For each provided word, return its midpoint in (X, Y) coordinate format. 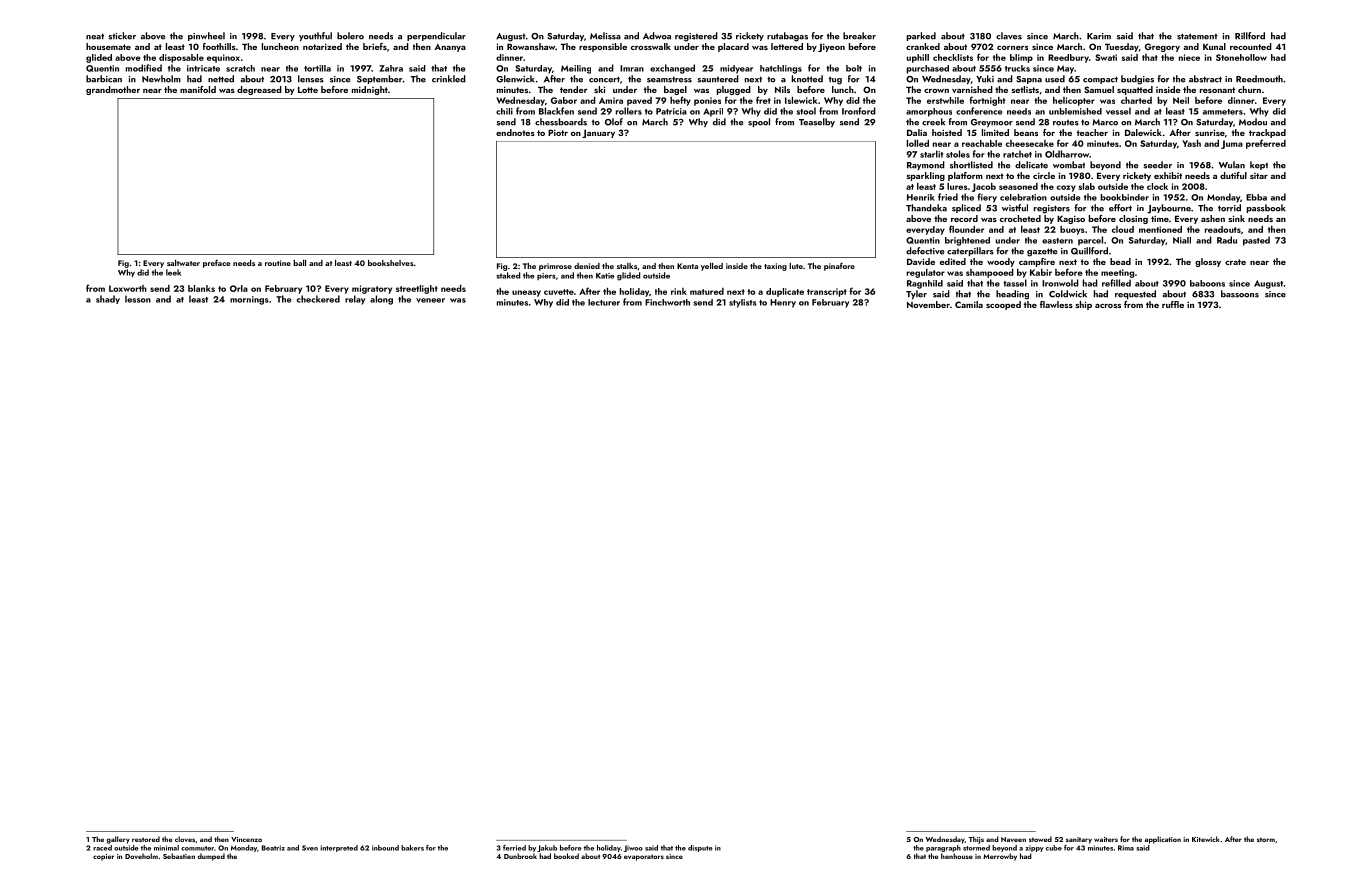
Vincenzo (246, 839)
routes (1066, 123)
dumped (211, 857)
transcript (827, 292)
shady (108, 299)
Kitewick (1206, 839)
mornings (249, 300)
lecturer (604, 302)
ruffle (1173, 304)
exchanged (672, 69)
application (1163, 840)
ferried (514, 848)
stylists (743, 303)
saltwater (183, 263)
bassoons (1240, 294)
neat (95, 36)
